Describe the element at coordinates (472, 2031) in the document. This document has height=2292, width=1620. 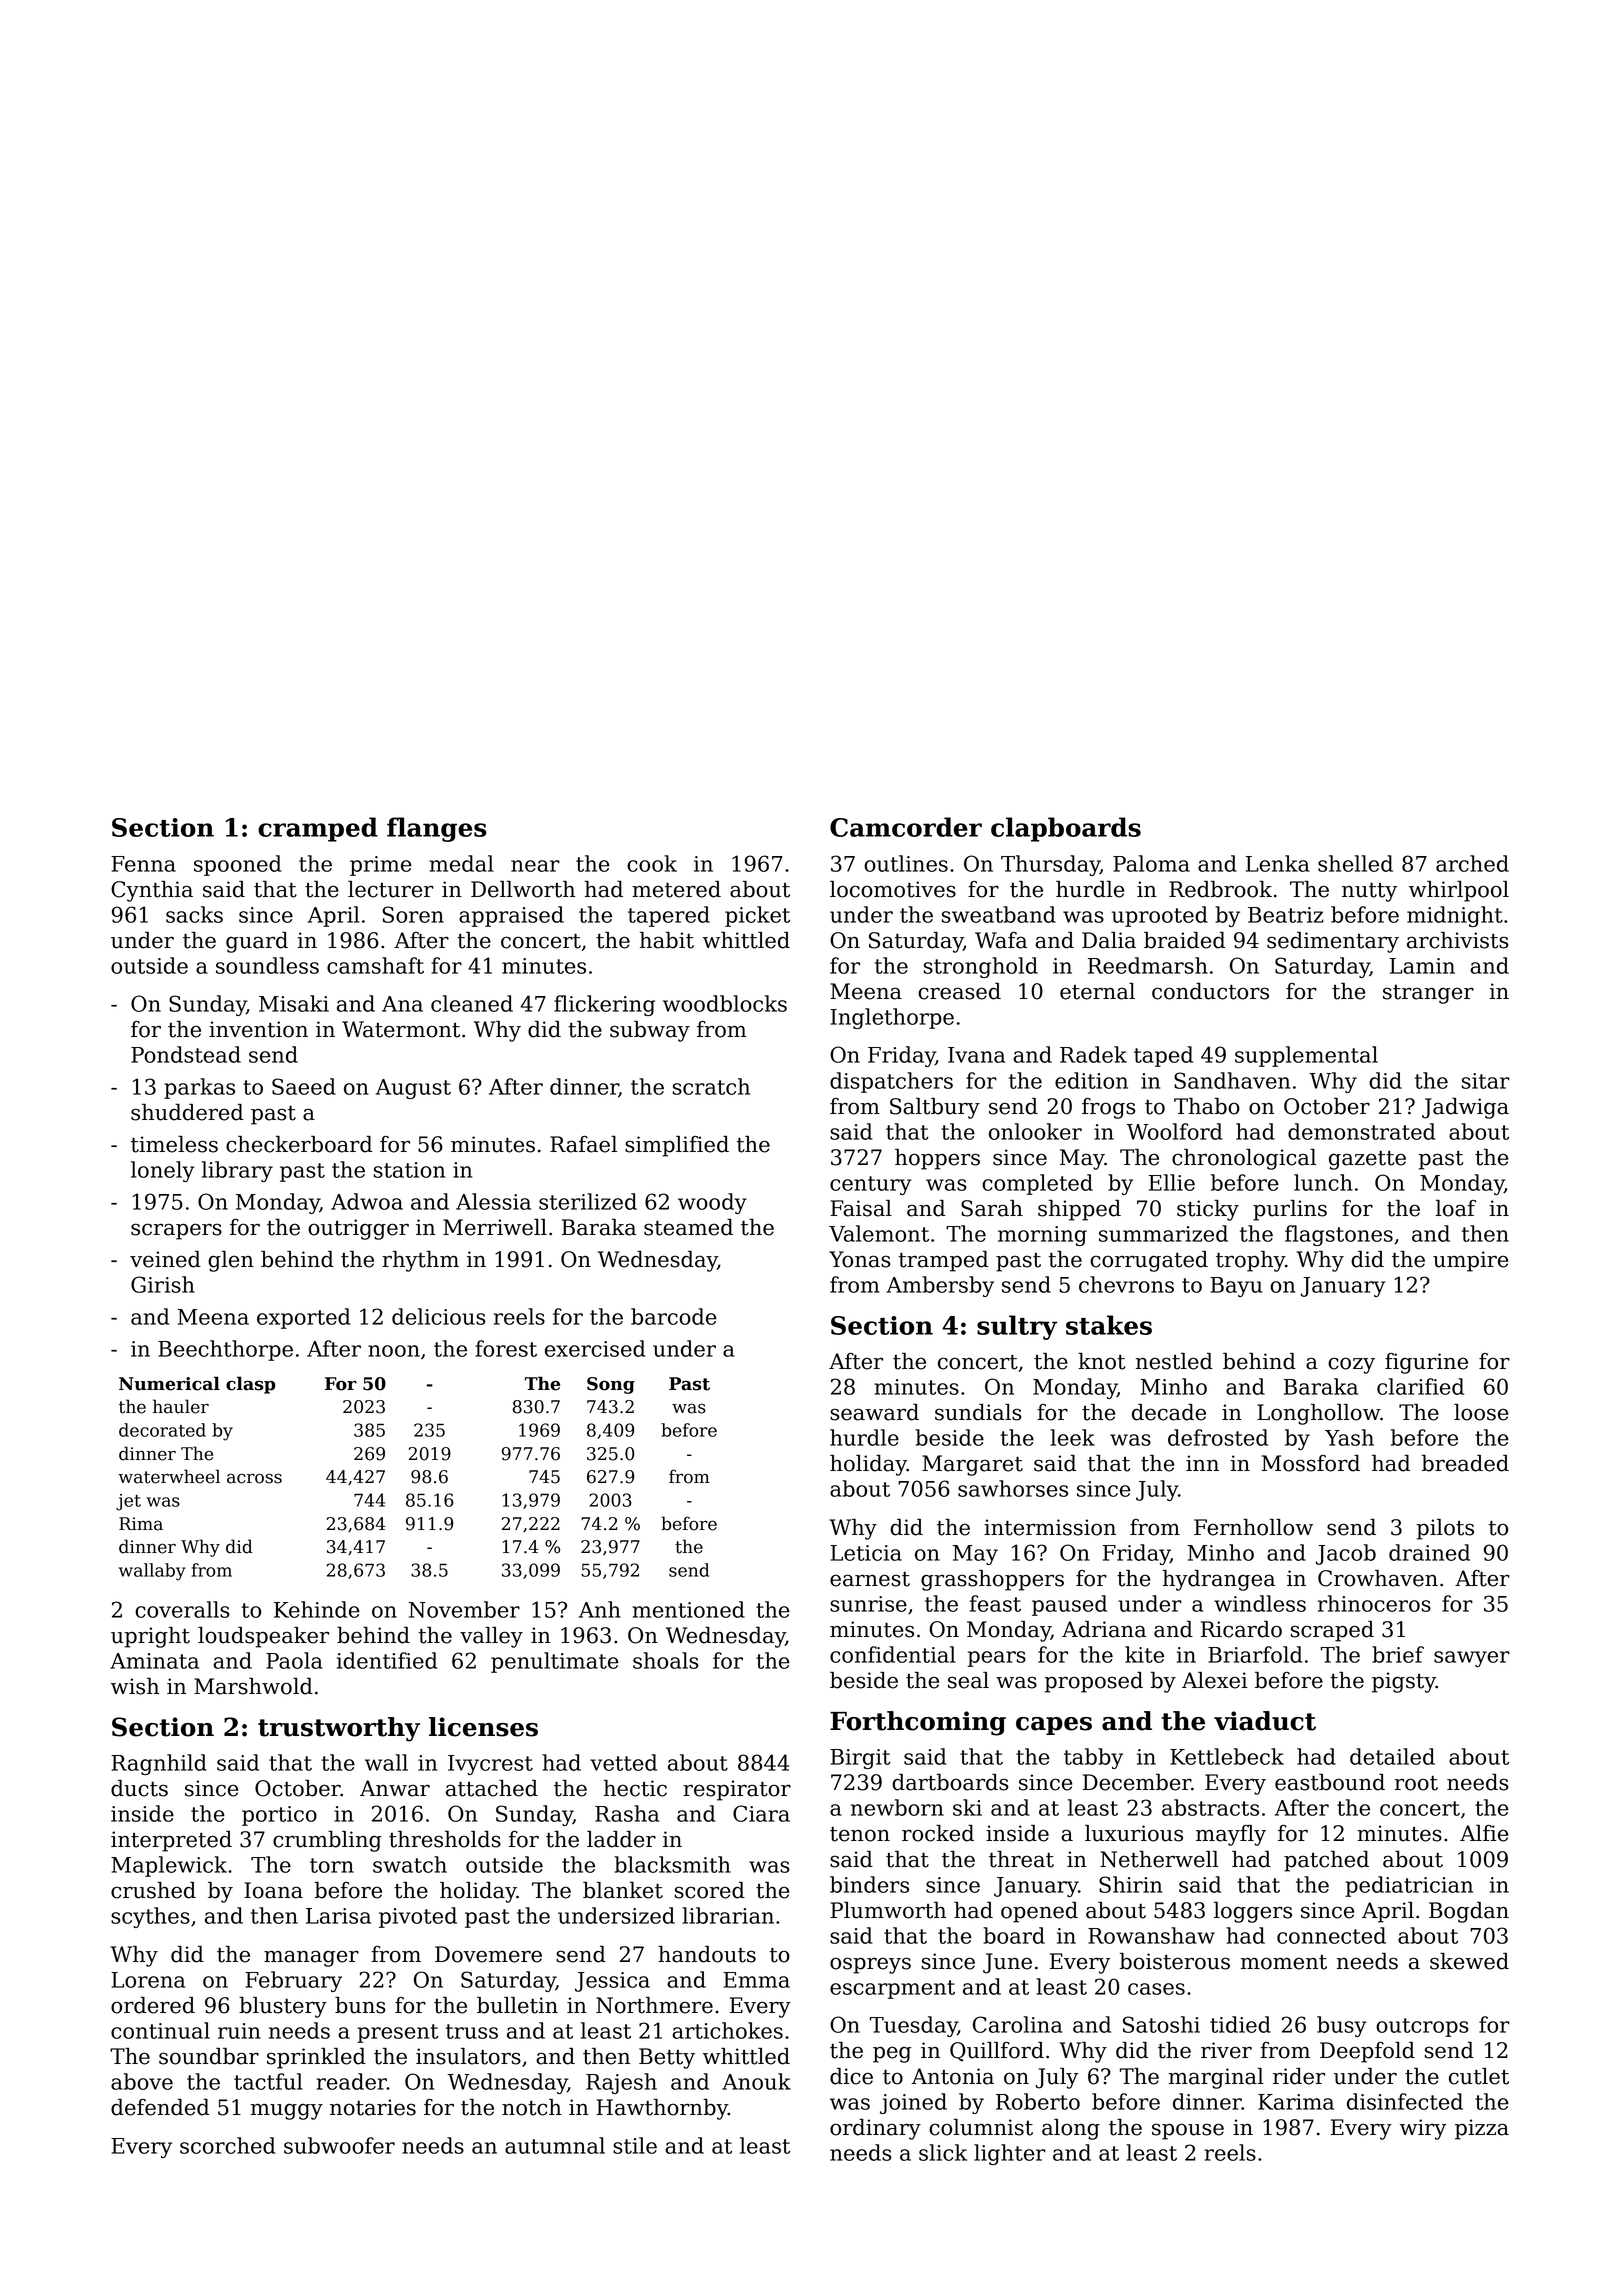
I see `truss` at that location.
